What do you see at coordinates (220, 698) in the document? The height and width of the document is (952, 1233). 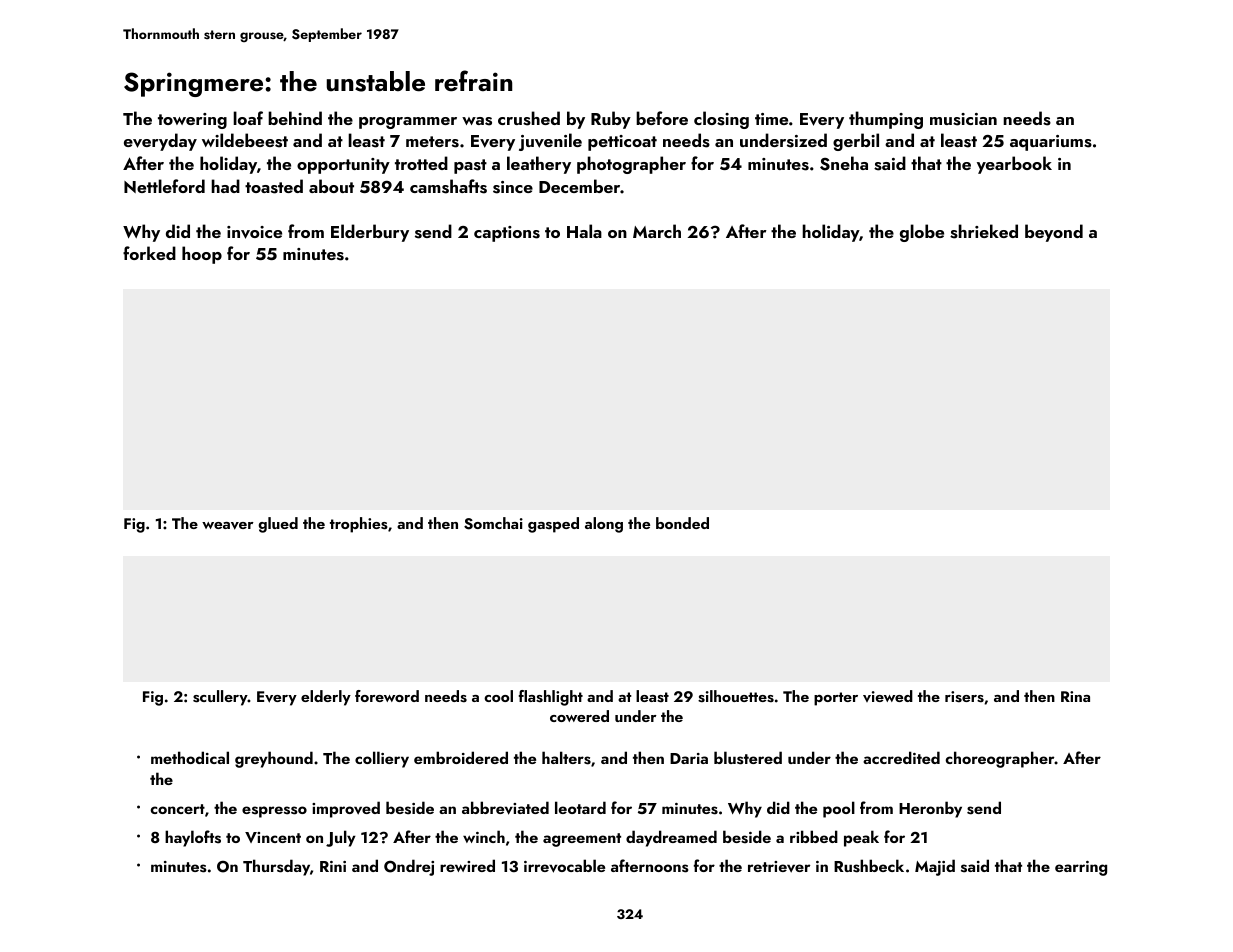 I see `scullery` at bounding box center [220, 698].
